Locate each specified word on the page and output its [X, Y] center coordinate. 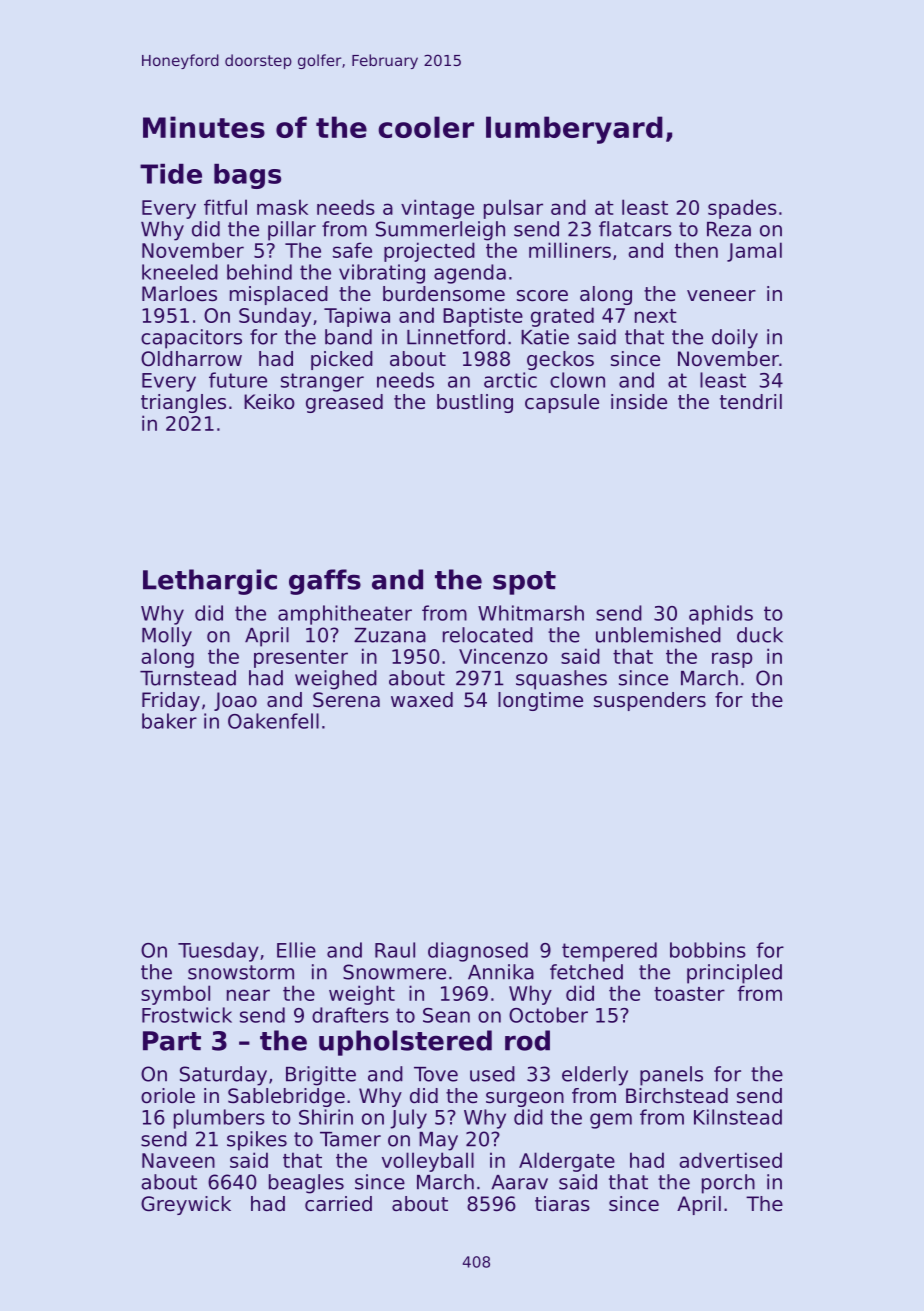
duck [760, 635]
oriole [168, 1096]
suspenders [650, 701]
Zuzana [390, 635]
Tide [171, 174]
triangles [183, 403]
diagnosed [478, 952]
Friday [171, 701]
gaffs [325, 582]
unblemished [658, 635]
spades [742, 209]
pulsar [513, 209]
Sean [446, 1015]
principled [734, 974]
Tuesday [218, 952]
